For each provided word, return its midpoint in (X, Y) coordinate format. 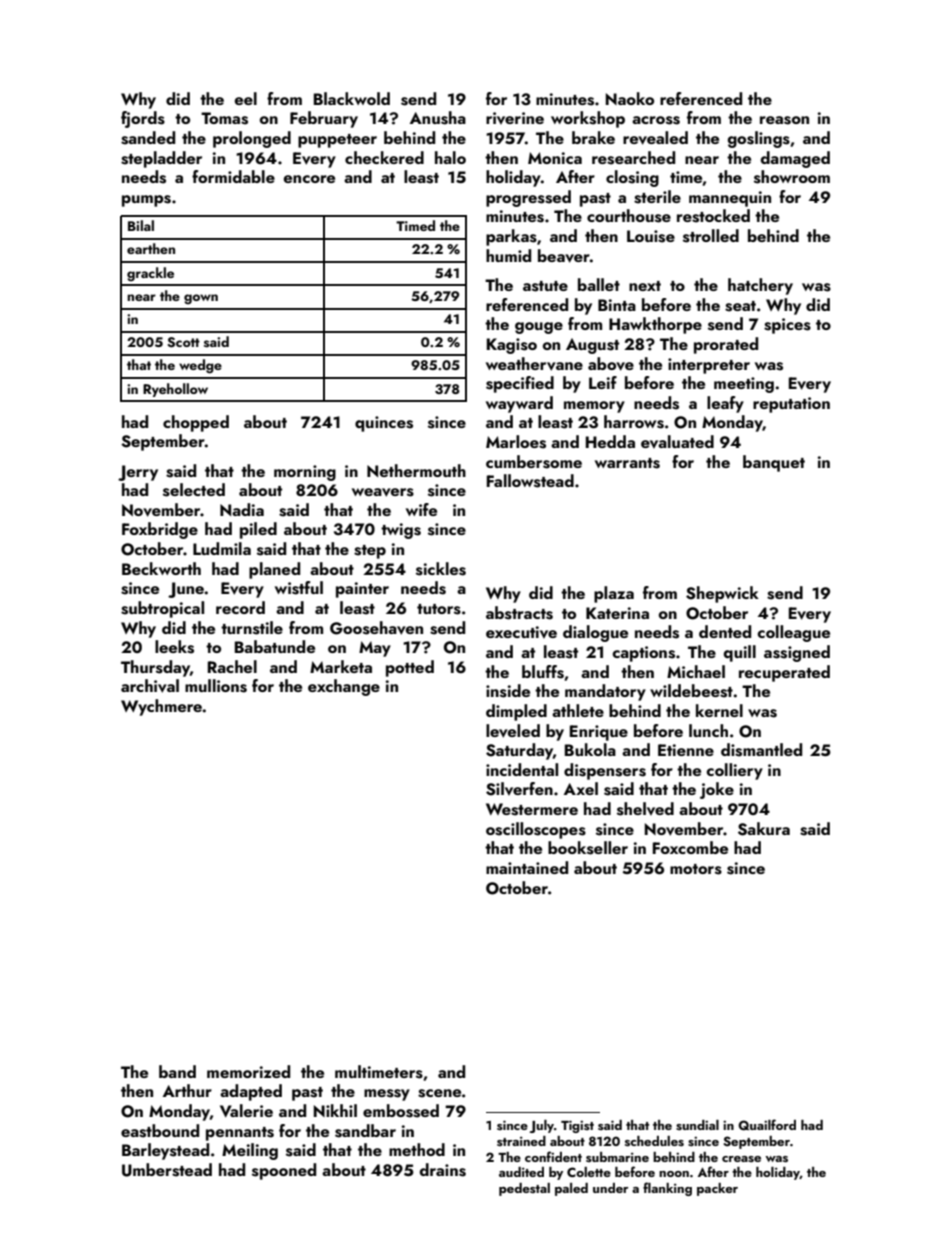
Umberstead (167, 1170)
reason (784, 120)
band (177, 1071)
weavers (383, 492)
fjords (143, 119)
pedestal (524, 1189)
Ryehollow (175, 390)
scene (439, 1093)
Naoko (630, 98)
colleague (793, 633)
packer (717, 1189)
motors (696, 869)
